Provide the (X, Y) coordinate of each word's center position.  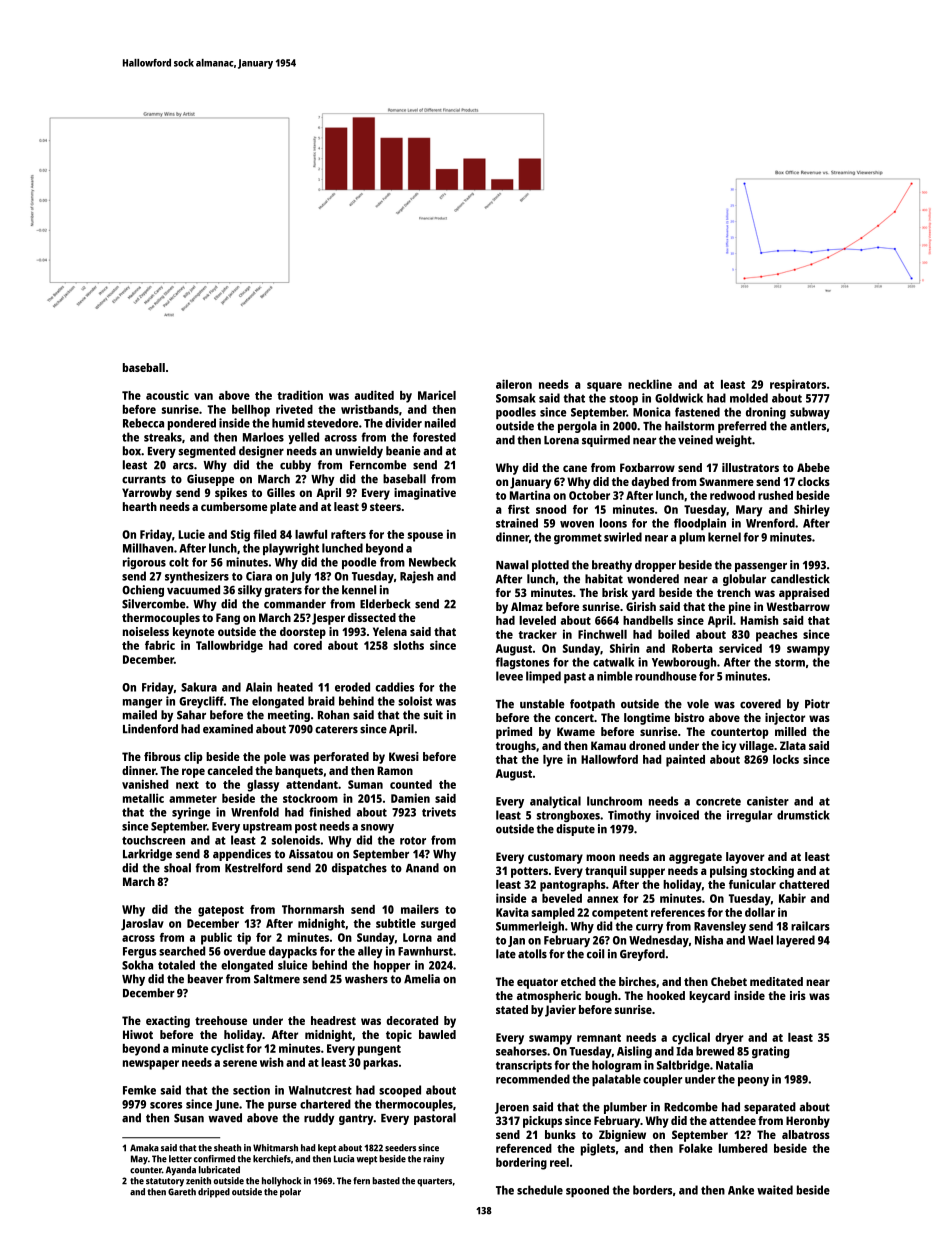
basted (386, 1181)
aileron (514, 384)
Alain (259, 687)
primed (514, 733)
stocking (772, 872)
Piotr (817, 704)
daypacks (293, 952)
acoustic (167, 395)
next (187, 785)
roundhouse (666, 676)
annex (603, 899)
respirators (798, 385)
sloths (408, 645)
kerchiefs (272, 1159)
